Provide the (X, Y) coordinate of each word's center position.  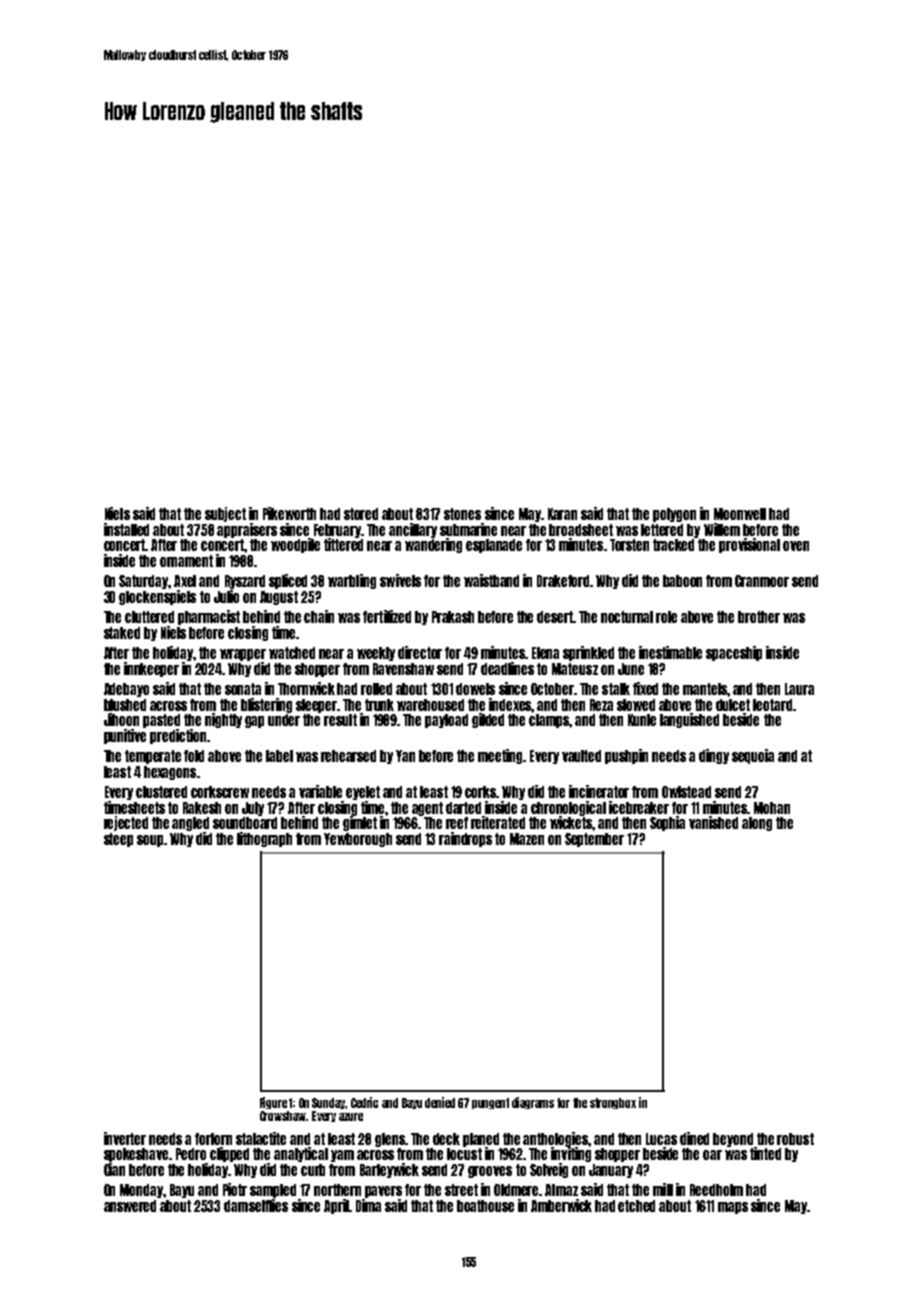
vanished (713, 822)
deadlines (507, 668)
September (594, 840)
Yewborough (358, 840)
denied (440, 1102)
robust (795, 1139)
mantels (705, 689)
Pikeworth (289, 513)
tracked (673, 545)
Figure (273, 1103)
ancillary (413, 530)
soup (150, 841)
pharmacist (209, 617)
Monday (142, 1191)
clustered (161, 792)
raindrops (465, 839)
